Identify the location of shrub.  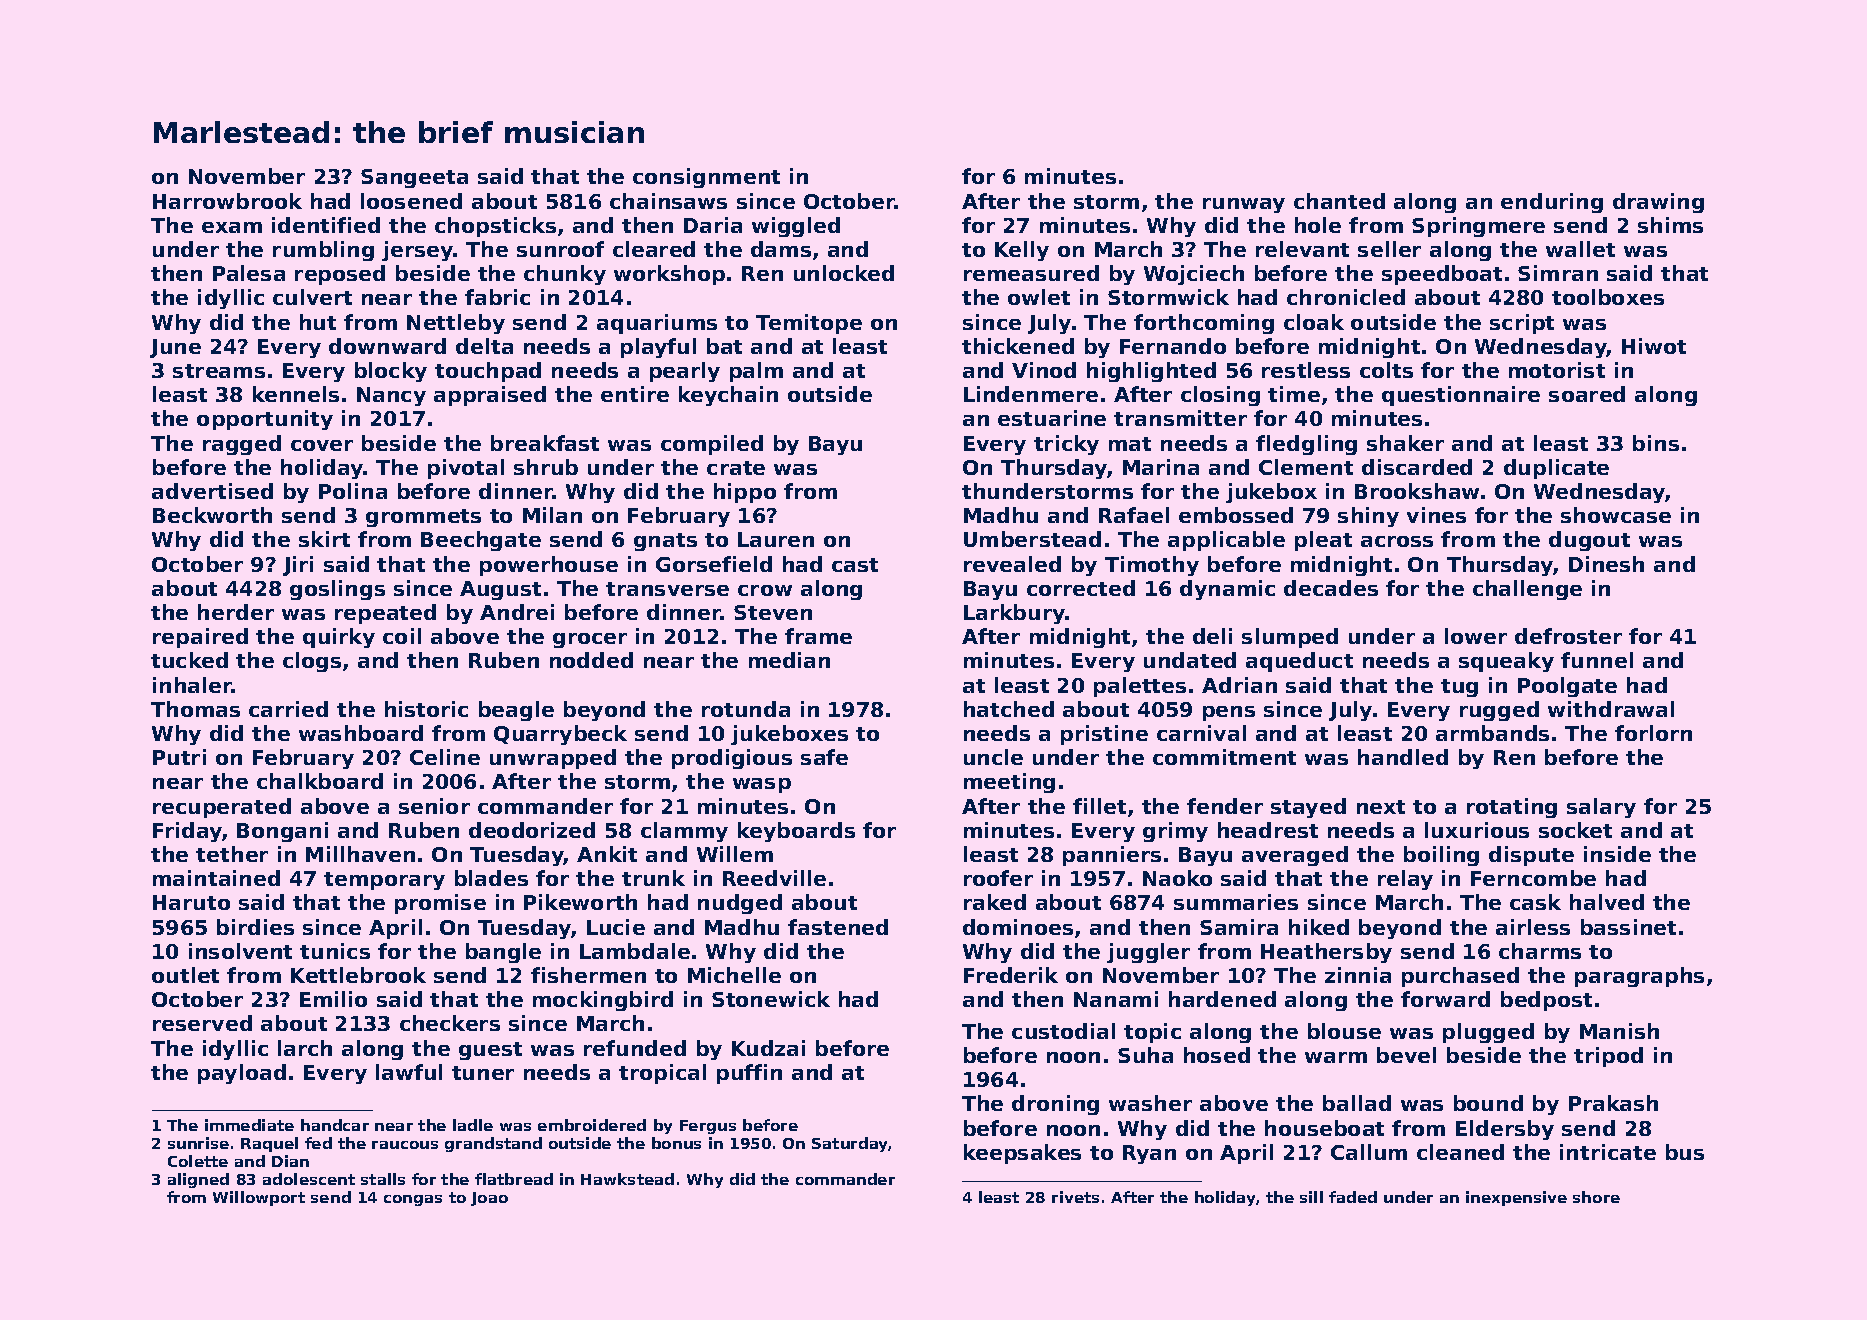
(546, 467).
